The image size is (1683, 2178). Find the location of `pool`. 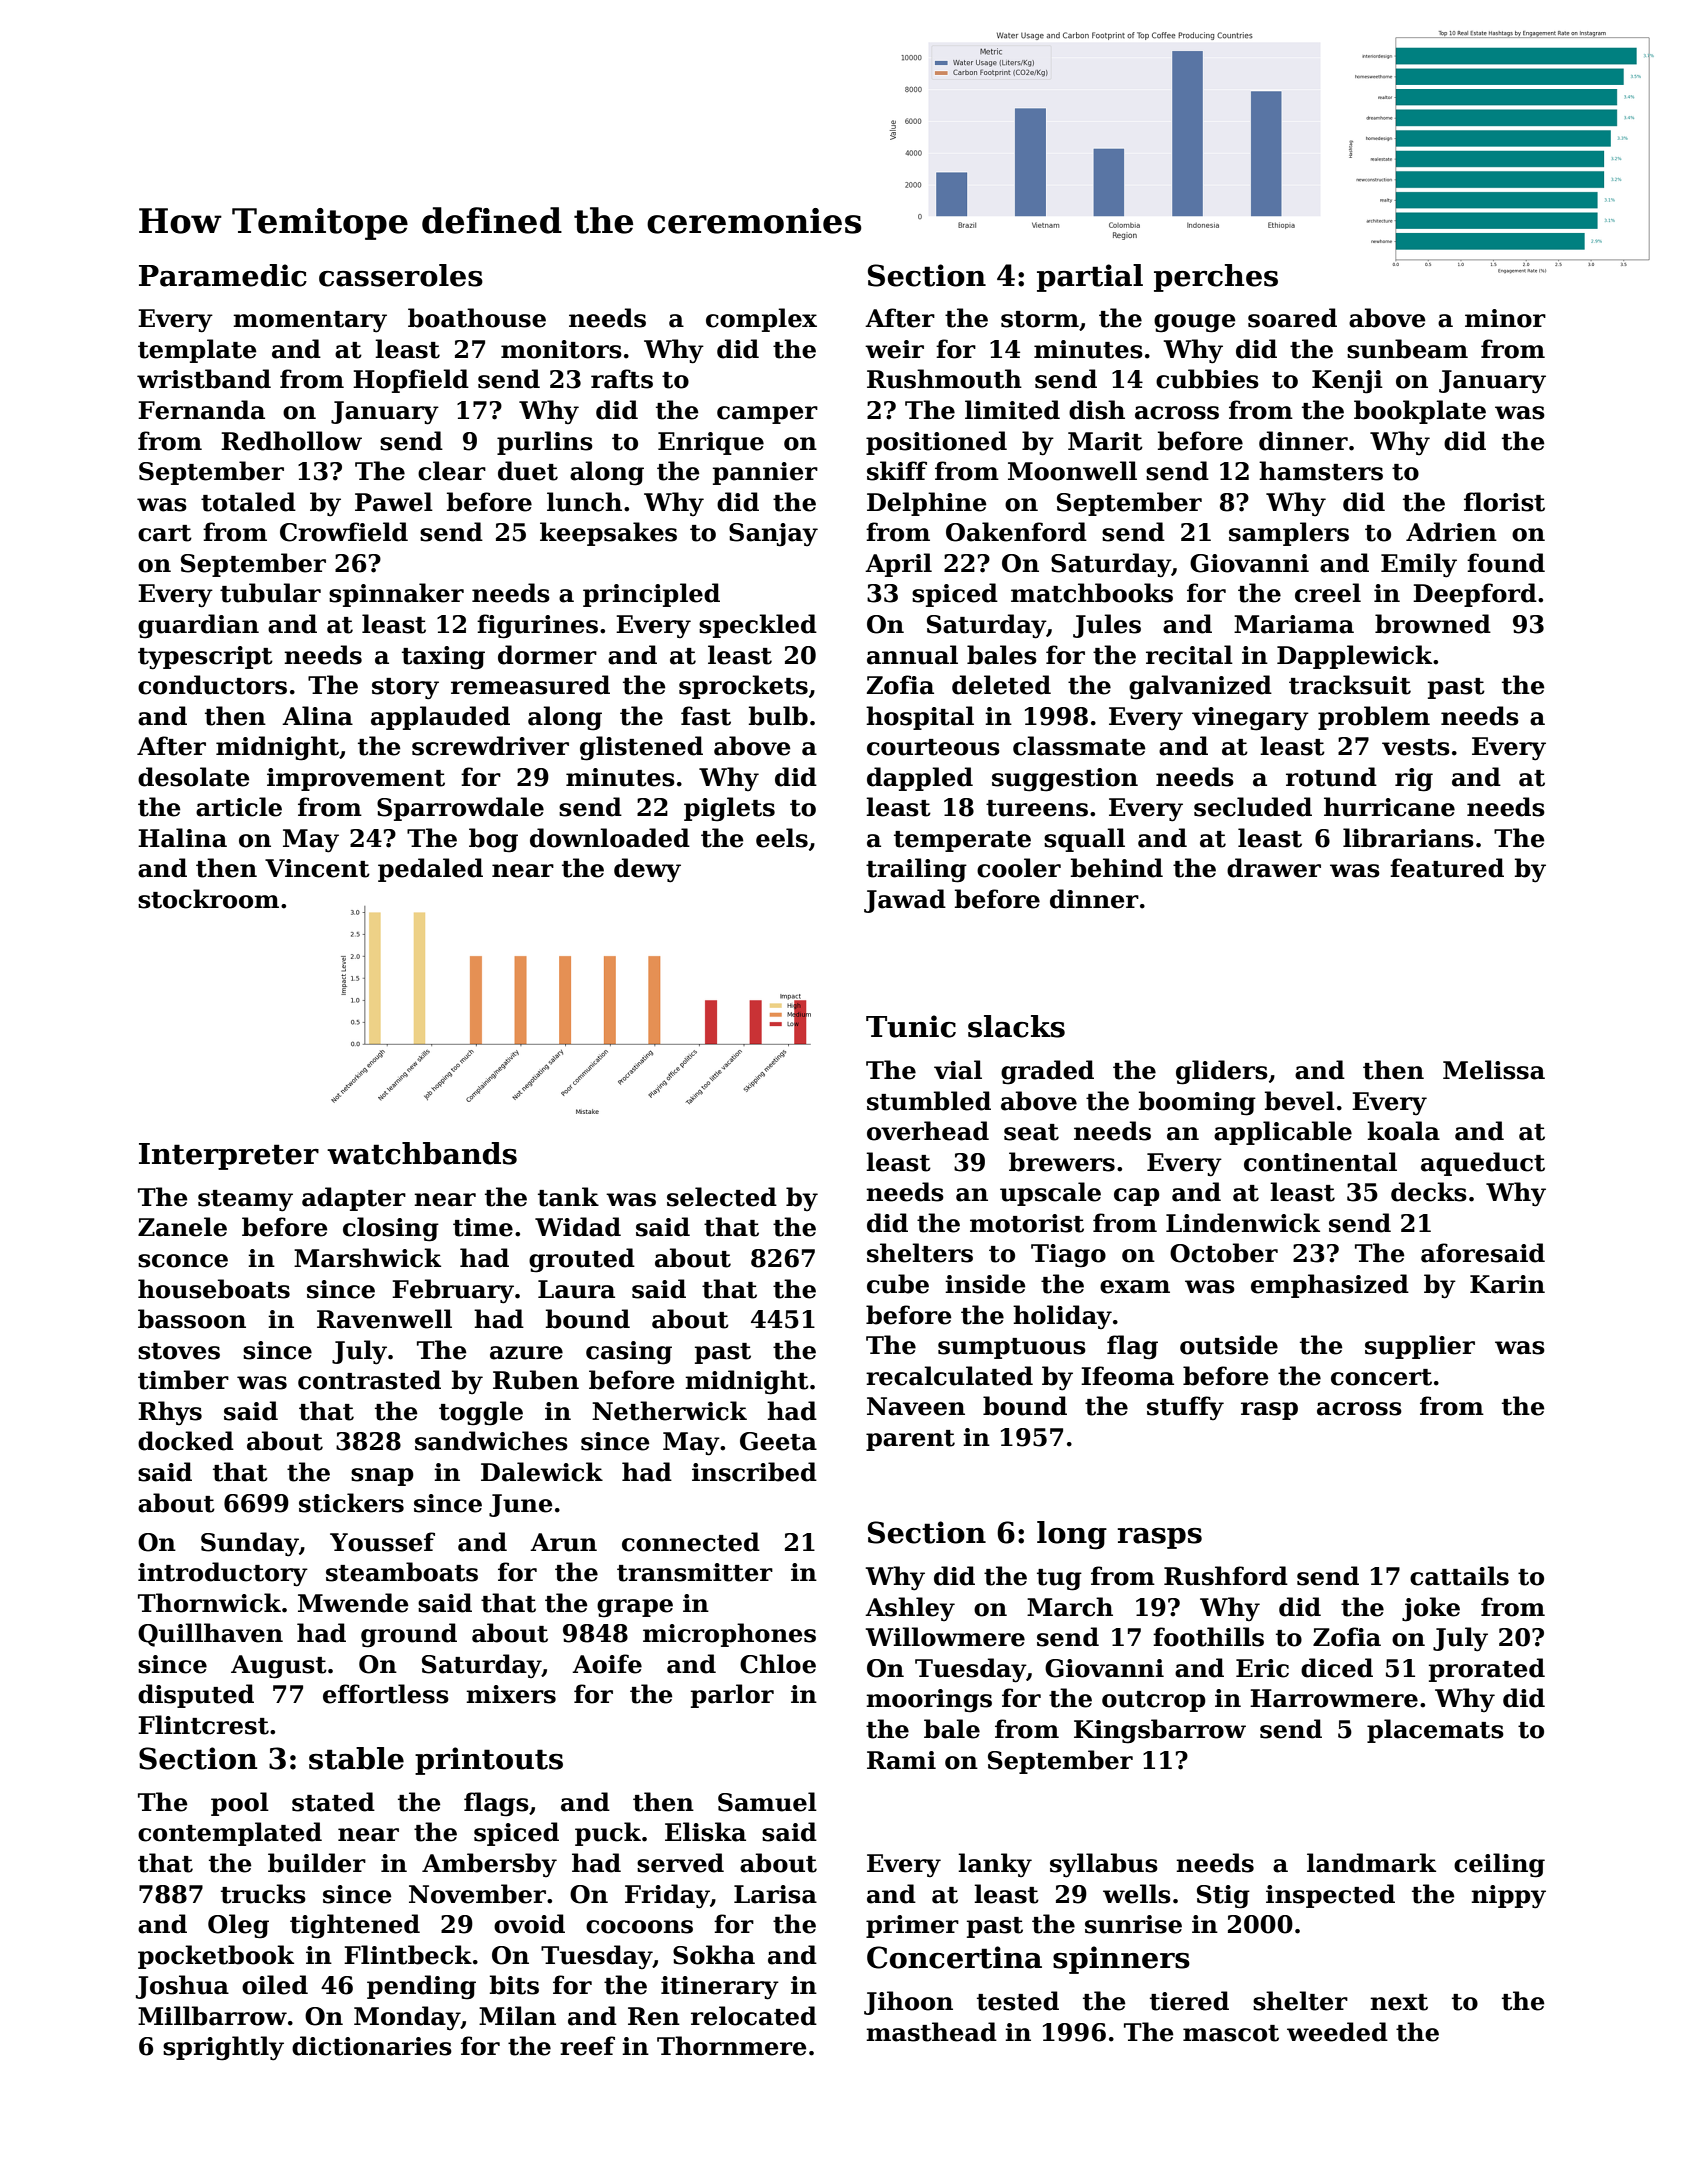

pool is located at coordinates (240, 1804).
